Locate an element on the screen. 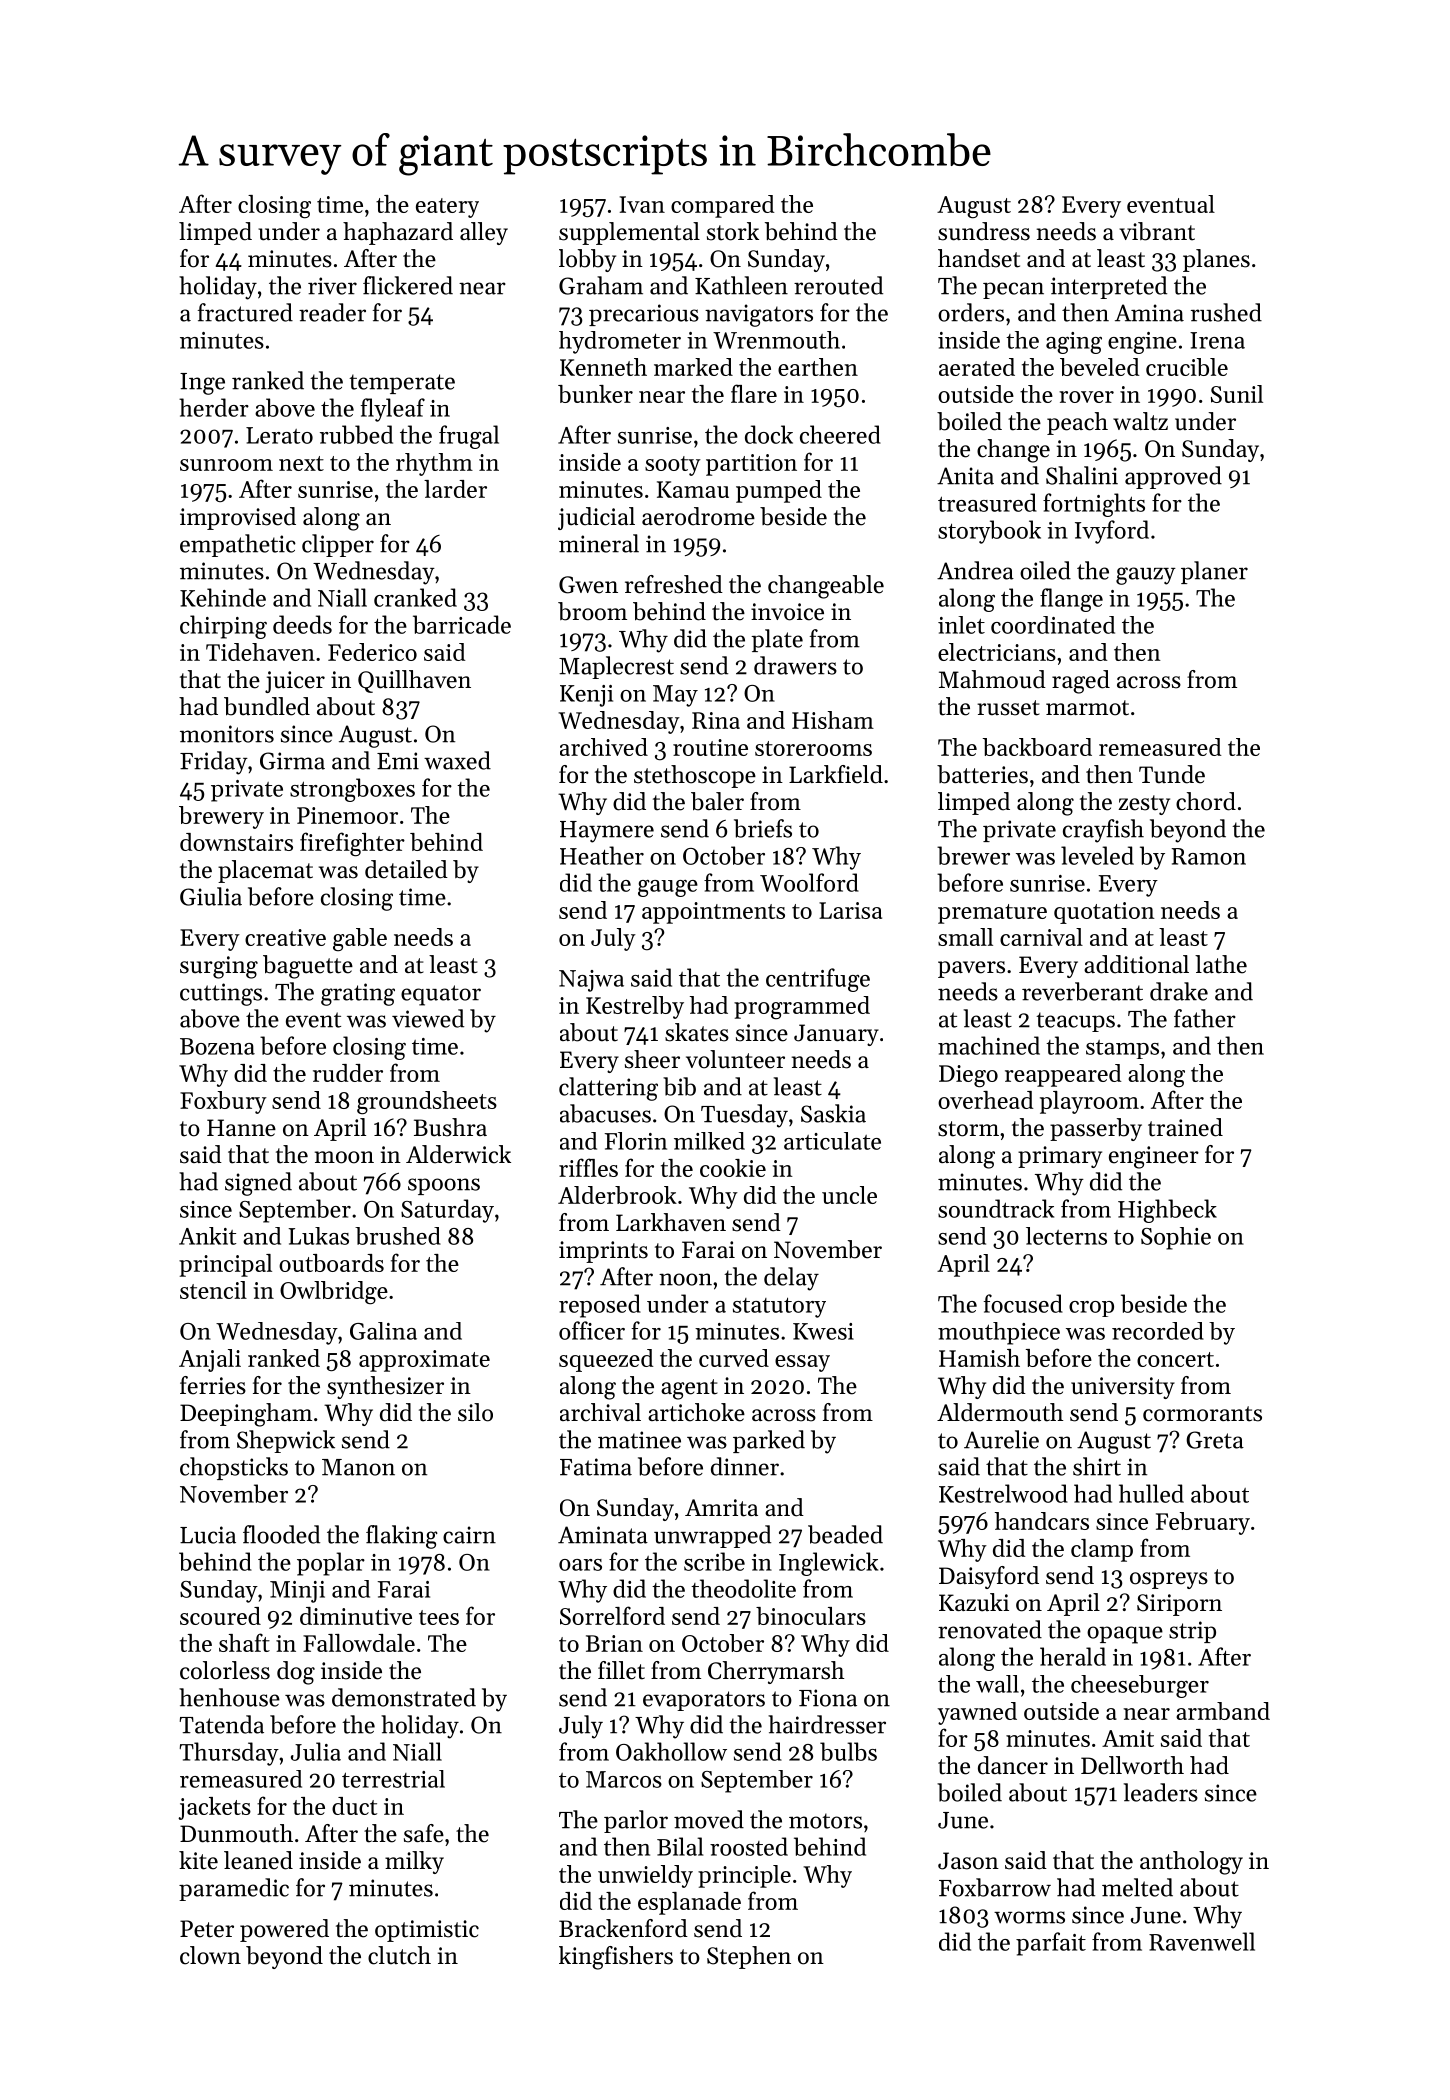  rerouted is located at coordinates (838, 285).
